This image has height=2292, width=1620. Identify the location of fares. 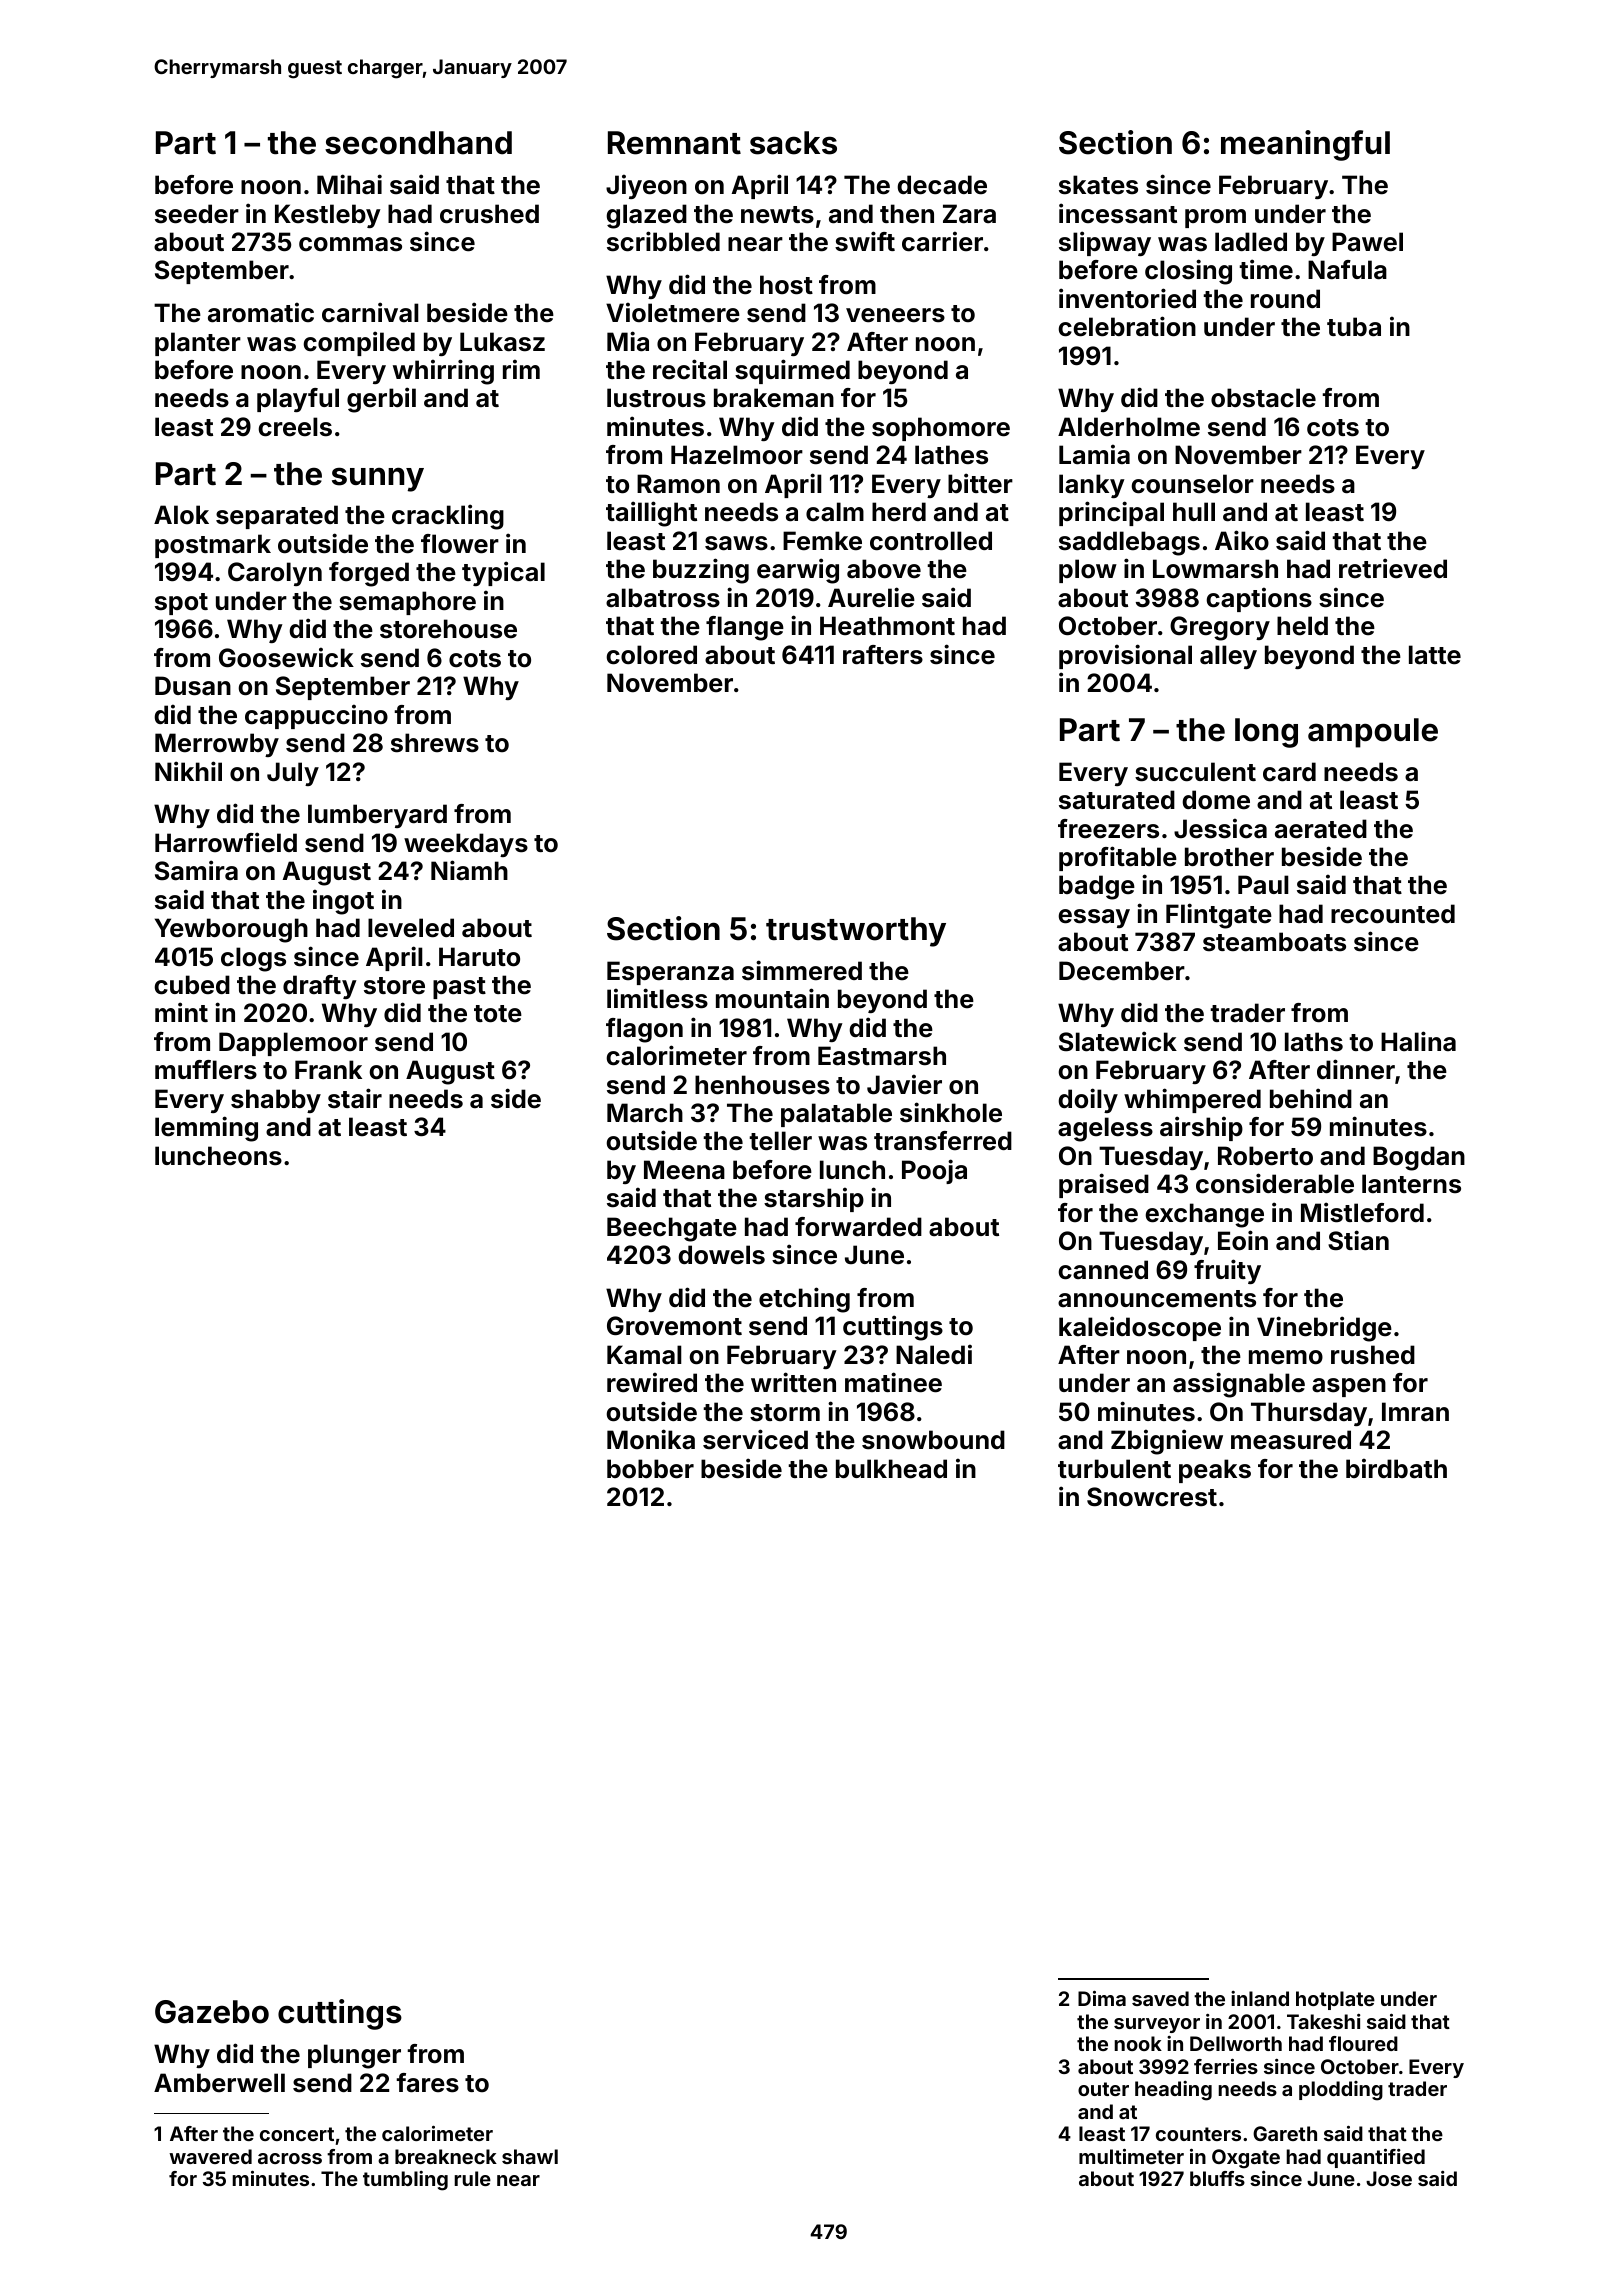
(427, 2083).
